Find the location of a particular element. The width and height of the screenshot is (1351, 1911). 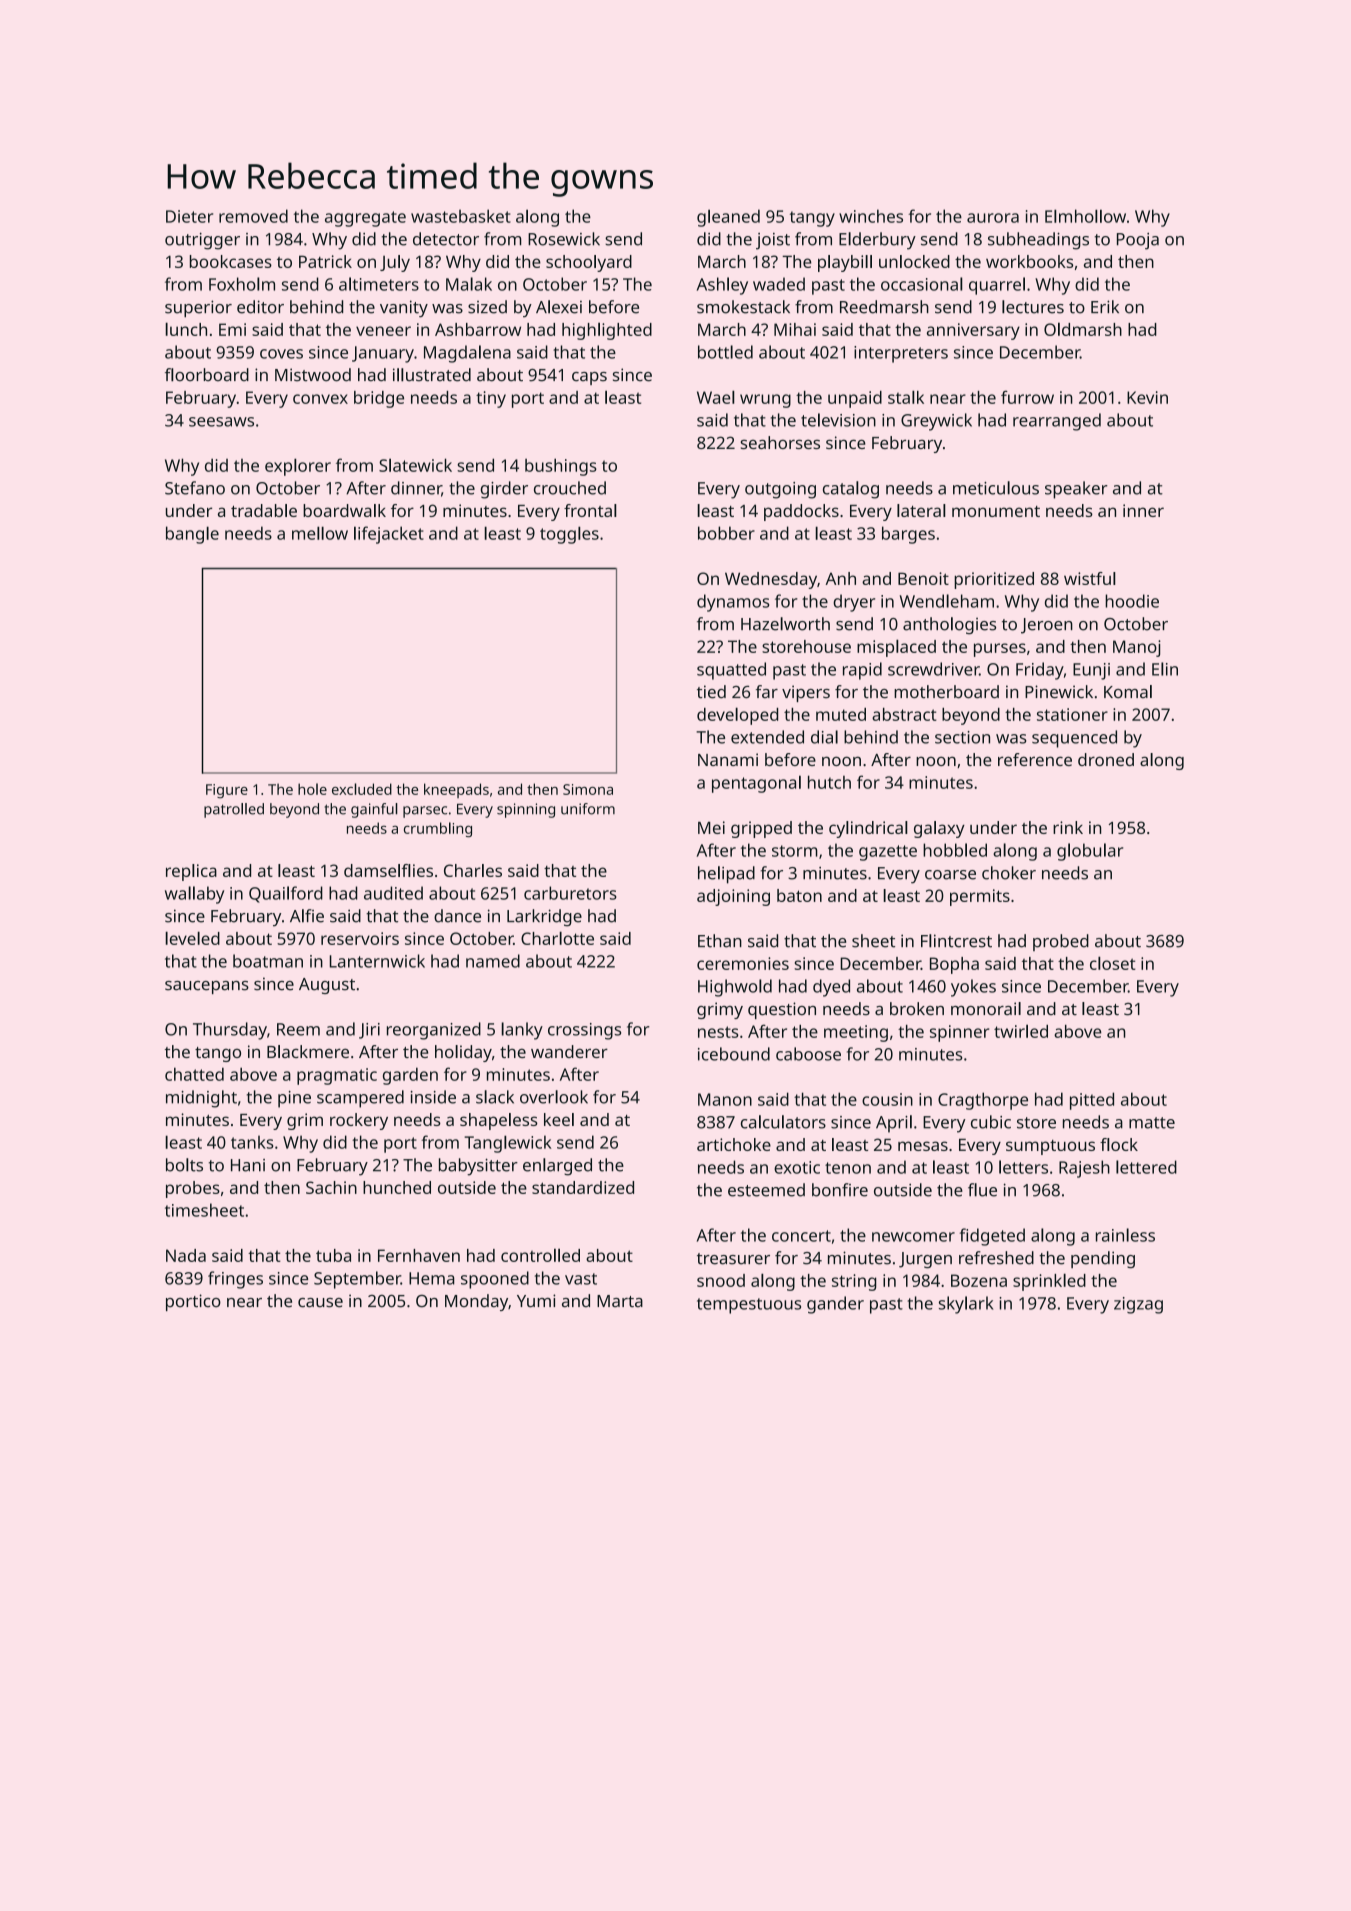

Yumi is located at coordinates (536, 1301).
